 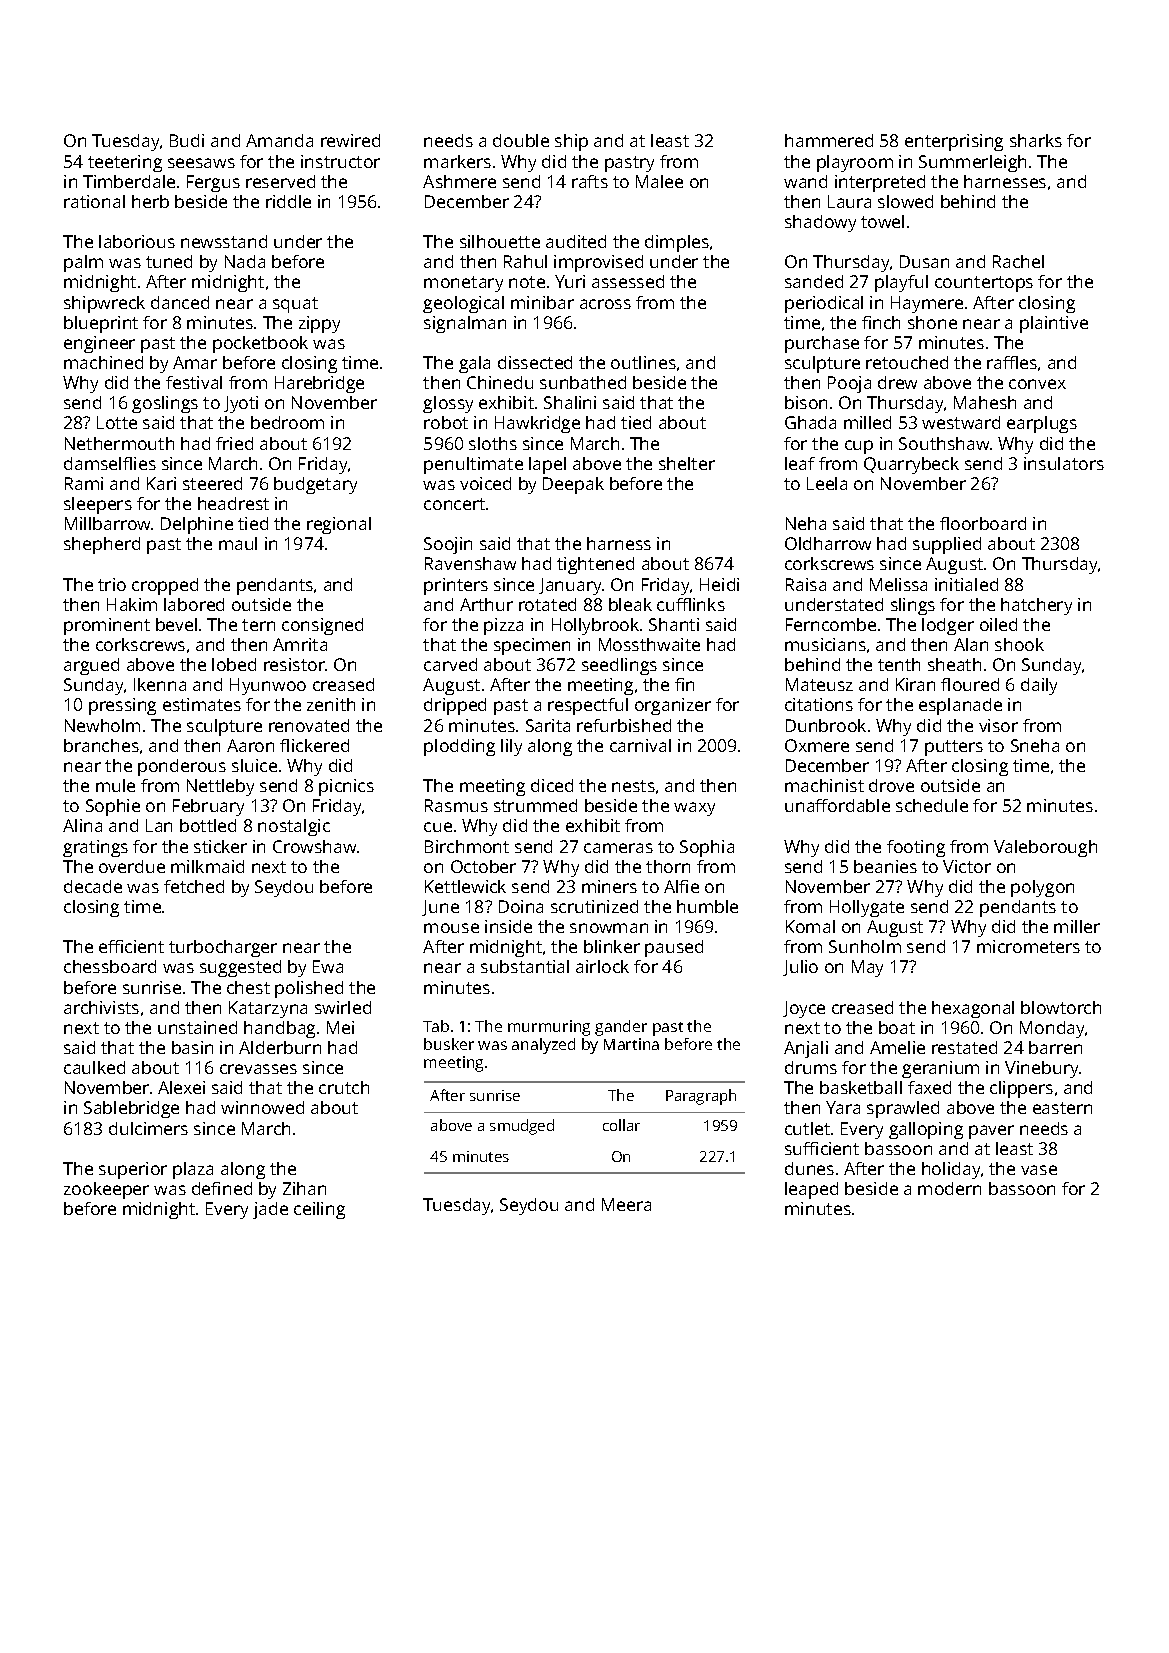 I want to click on dissected, so click(x=535, y=362).
